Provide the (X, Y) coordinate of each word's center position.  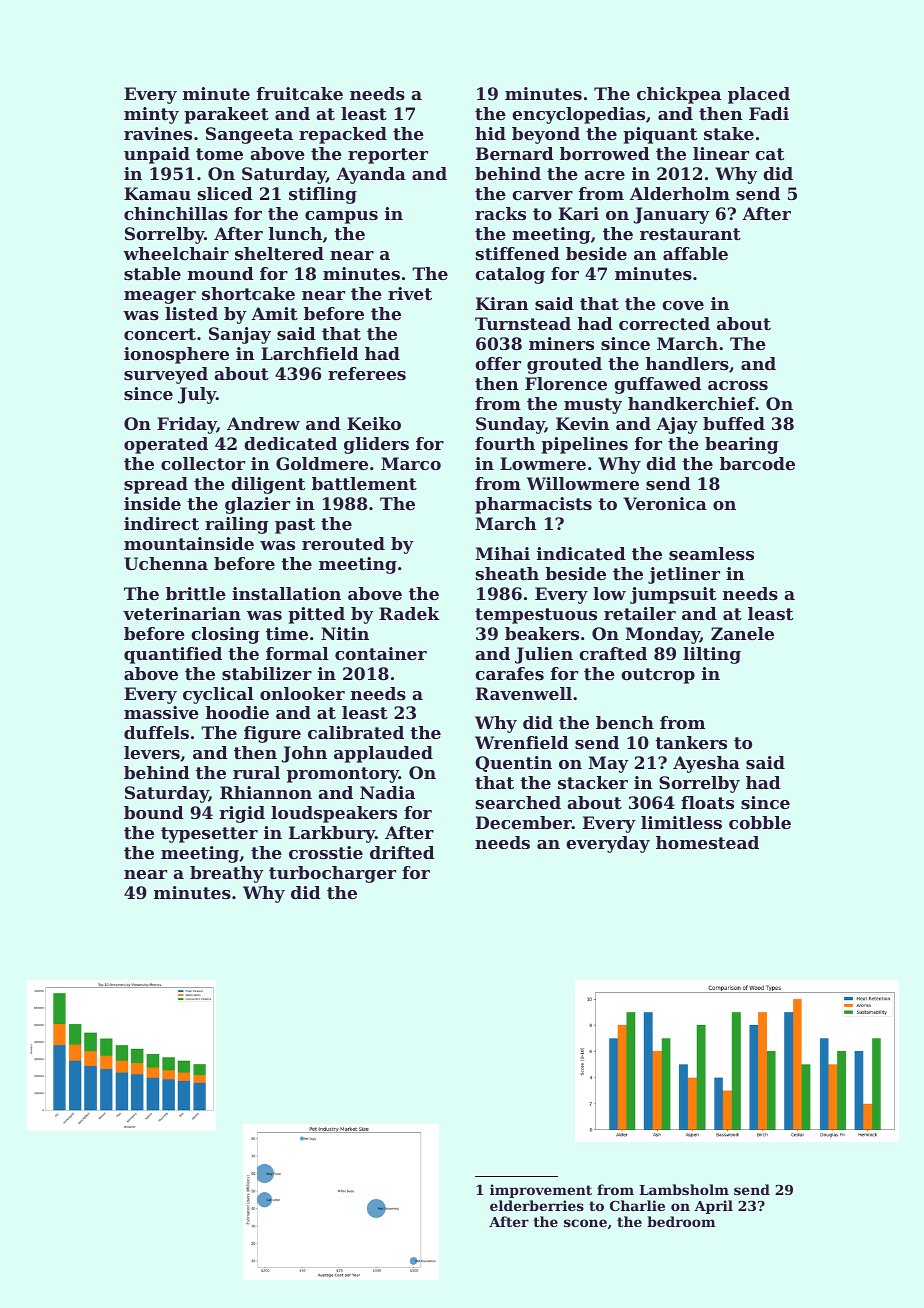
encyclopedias (578, 115)
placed (759, 95)
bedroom (681, 1221)
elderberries (537, 1205)
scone (585, 1223)
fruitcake (300, 93)
